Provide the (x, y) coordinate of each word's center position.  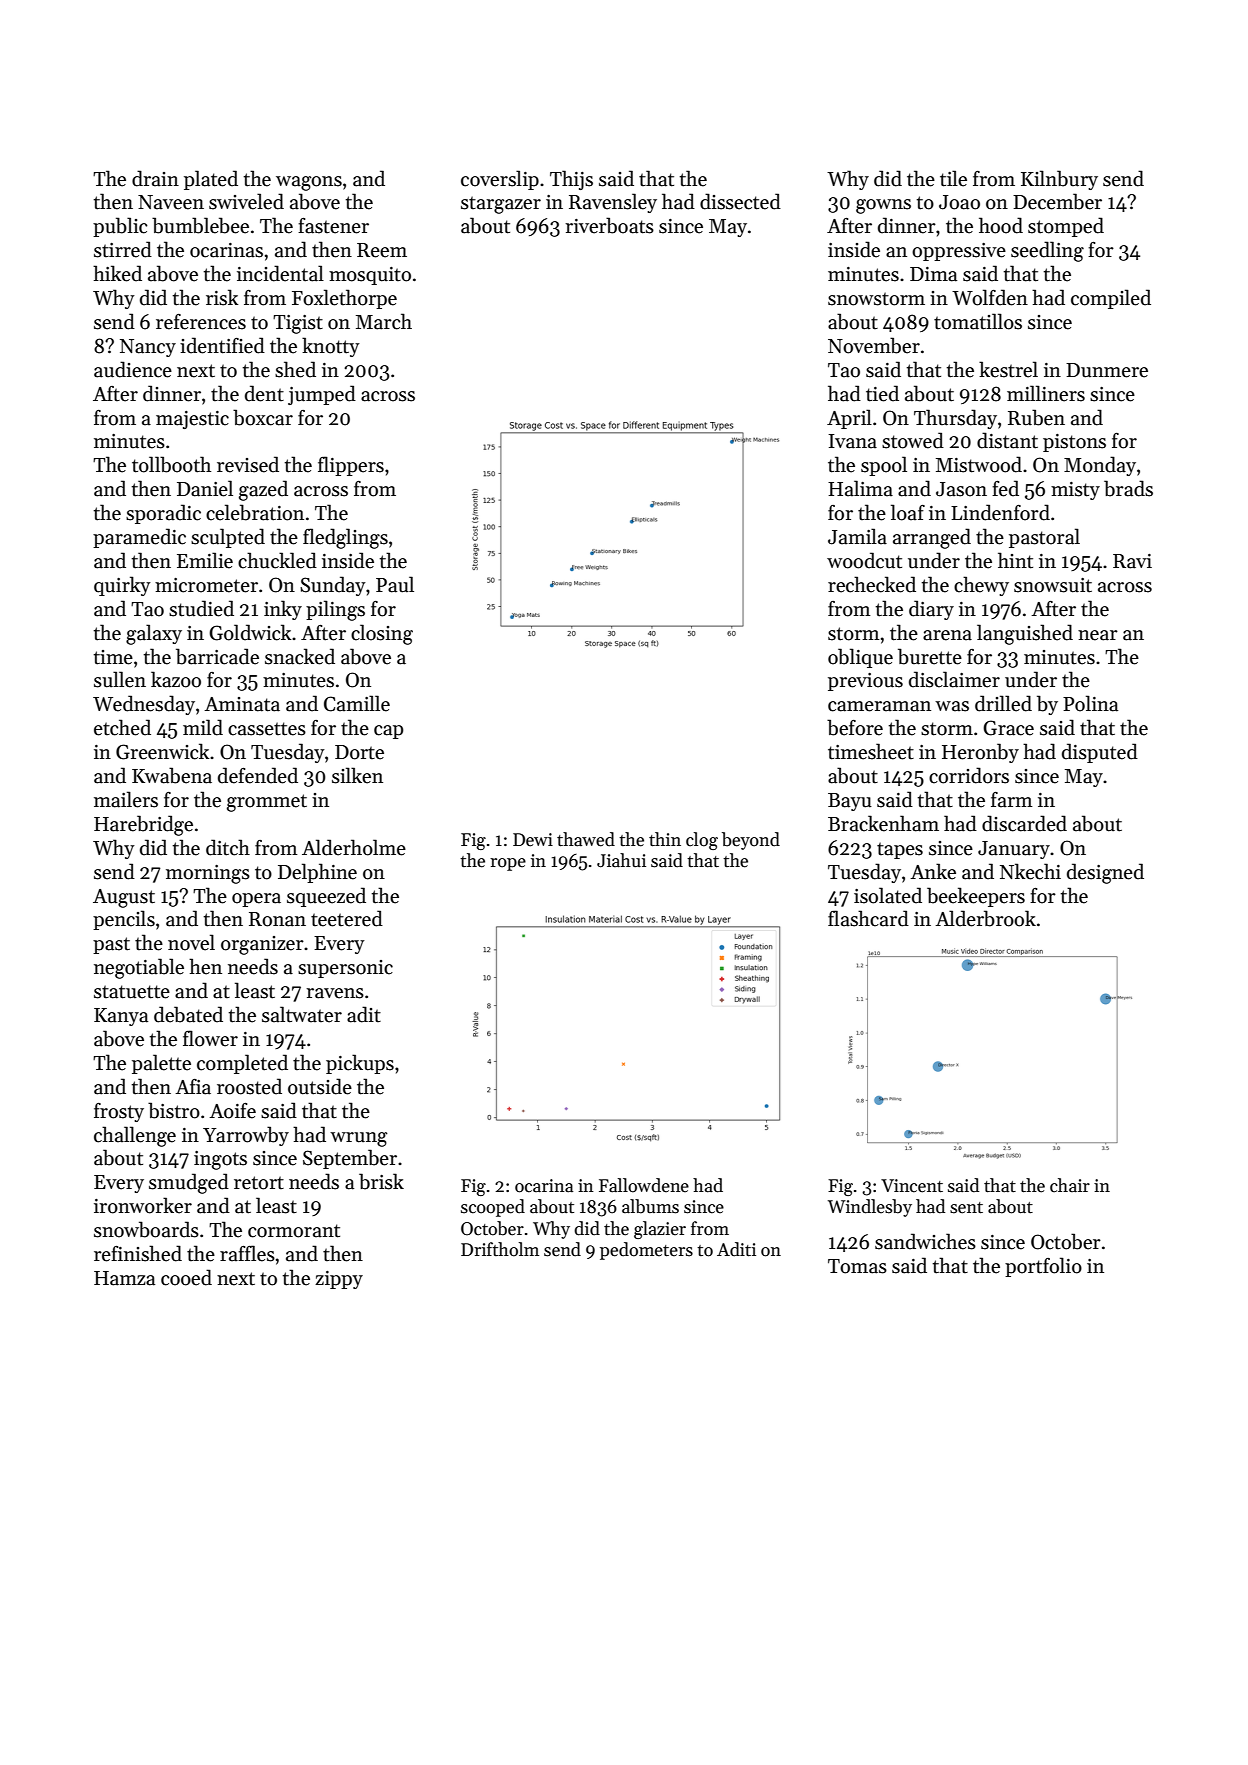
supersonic (345, 969)
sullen (120, 679)
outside (320, 1086)
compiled (1111, 299)
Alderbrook (985, 918)
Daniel (205, 488)
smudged (189, 1183)
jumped (322, 395)
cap (388, 732)
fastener (333, 226)
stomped (1066, 227)
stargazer (501, 205)
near (1098, 635)
